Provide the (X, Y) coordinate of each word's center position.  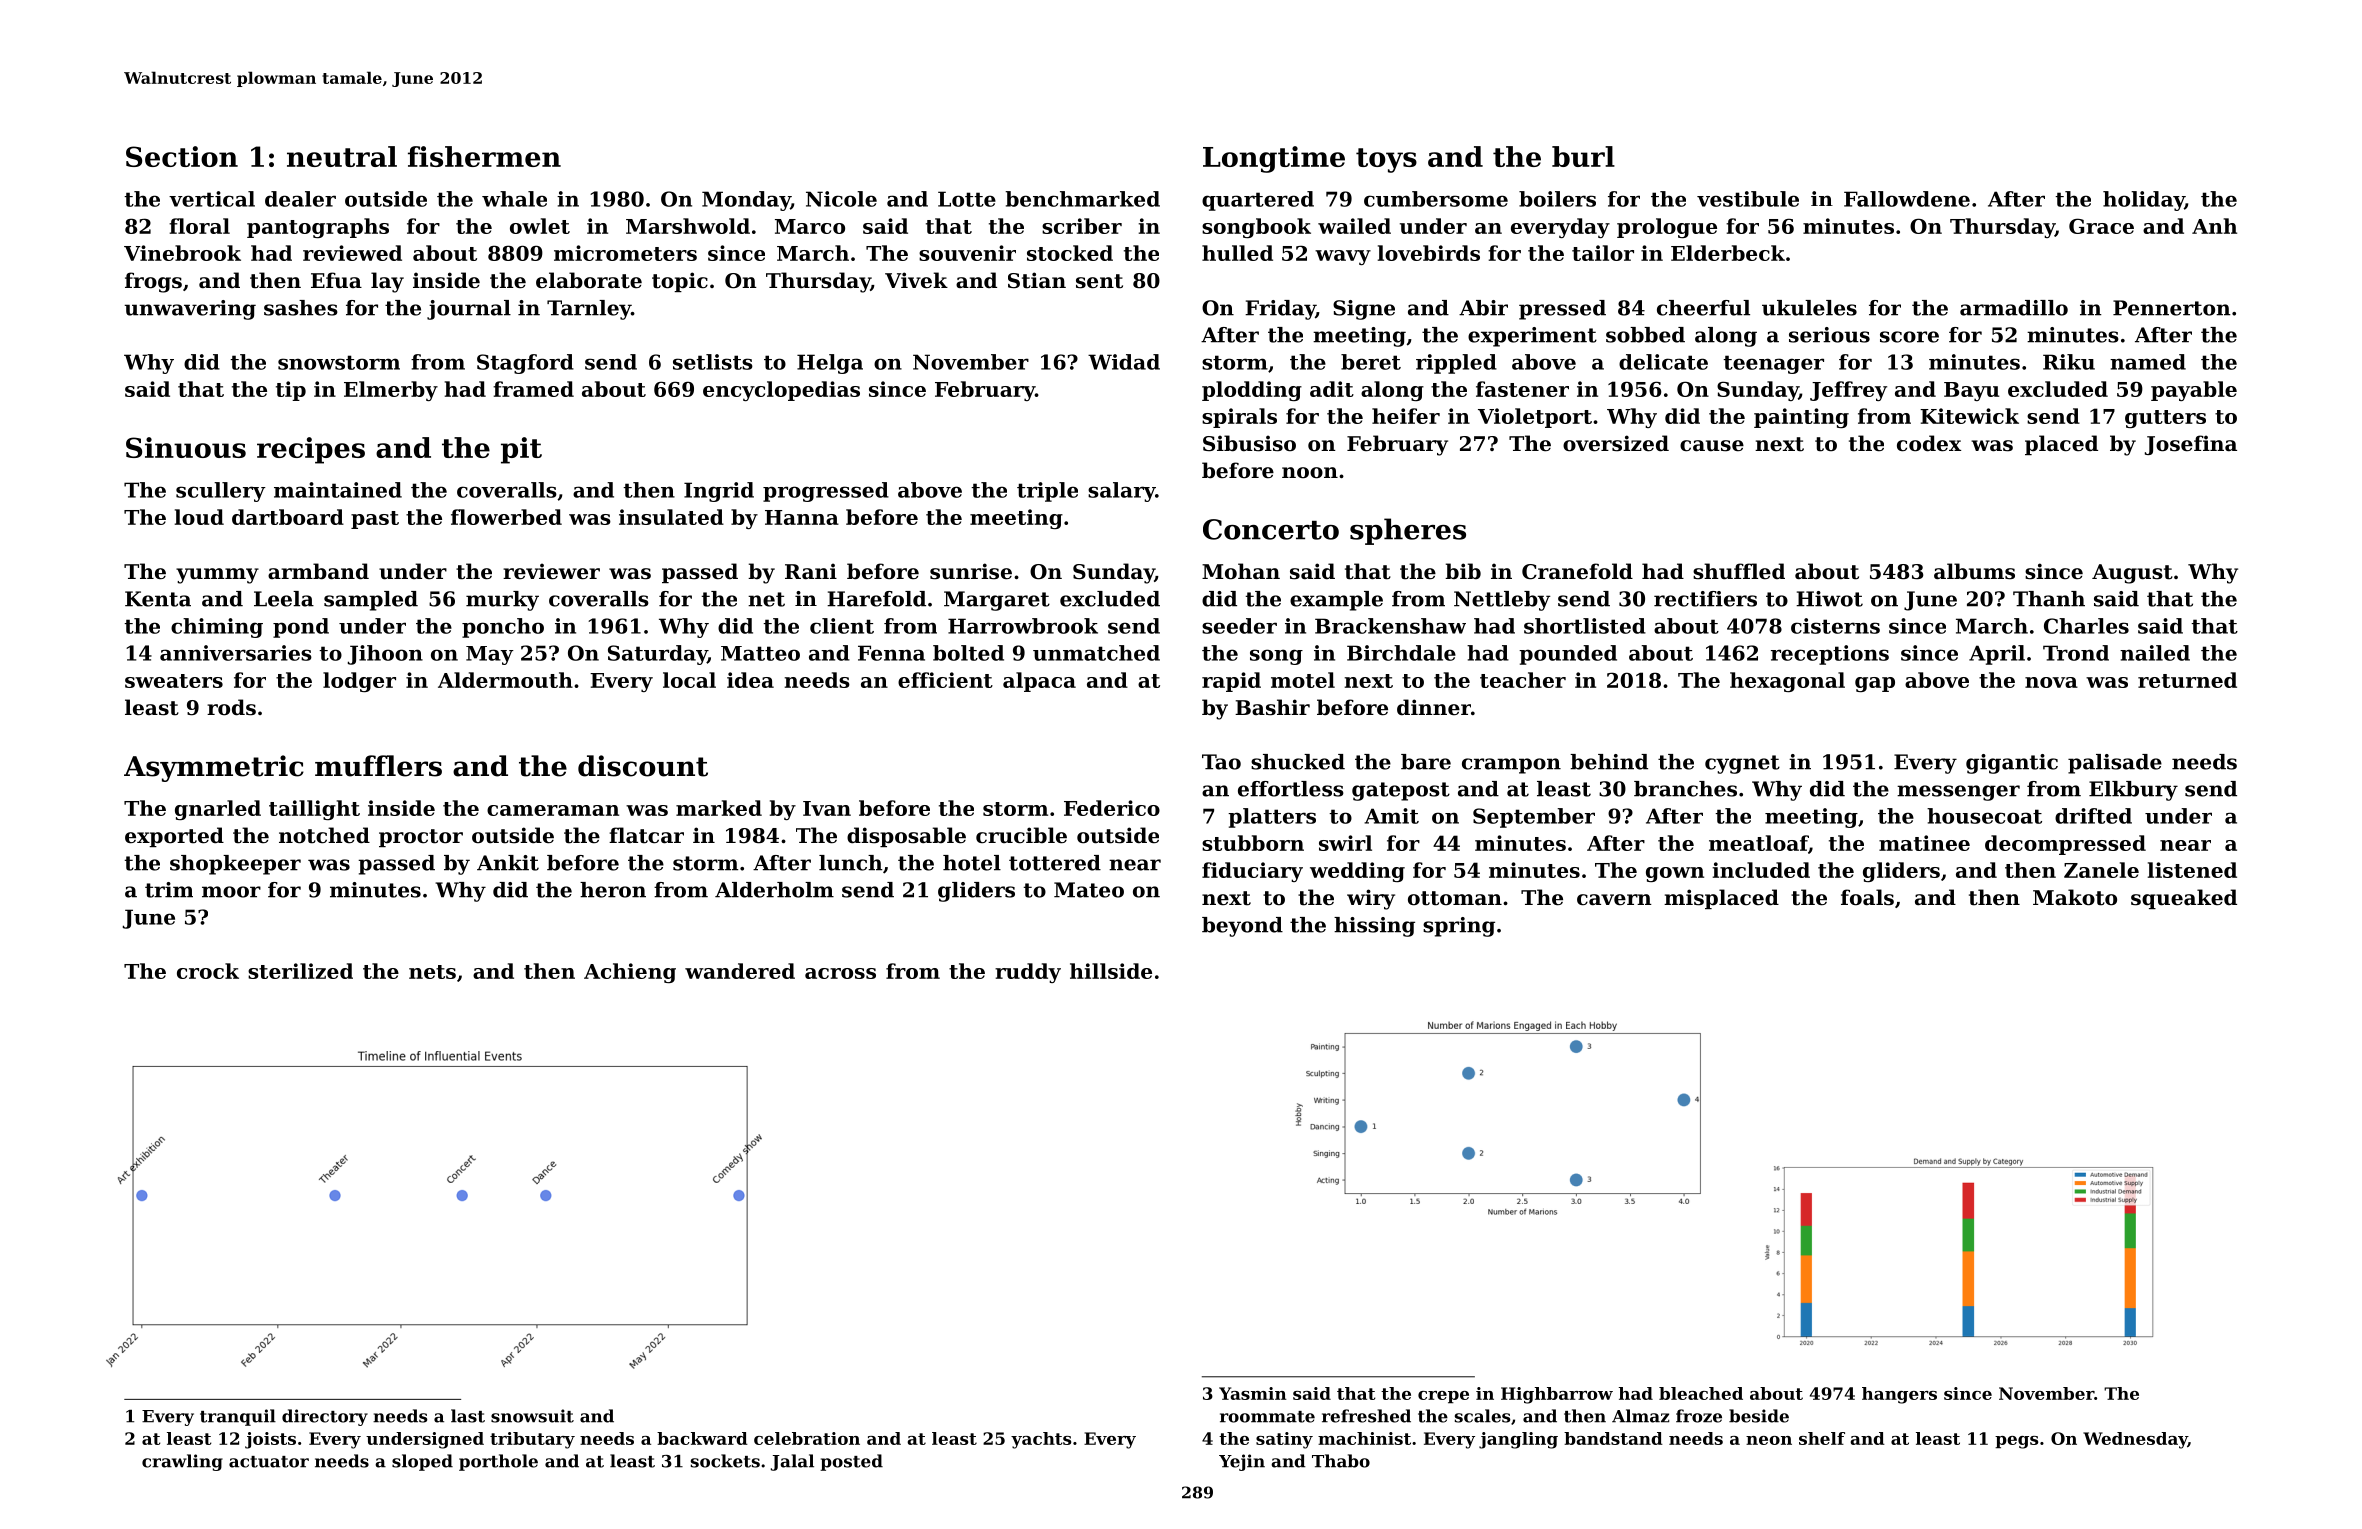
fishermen (484, 156)
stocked (1070, 253)
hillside (1111, 971)
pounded (1568, 655)
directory (325, 1417)
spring (1459, 927)
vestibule (1748, 199)
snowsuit (532, 1416)
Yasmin (1253, 1393)
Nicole (841, 199)
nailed (2155, 653)
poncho (503, 628)
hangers (1899, 1395)
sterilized (300, 971)
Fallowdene (1907, 199)
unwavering (190, 310)
